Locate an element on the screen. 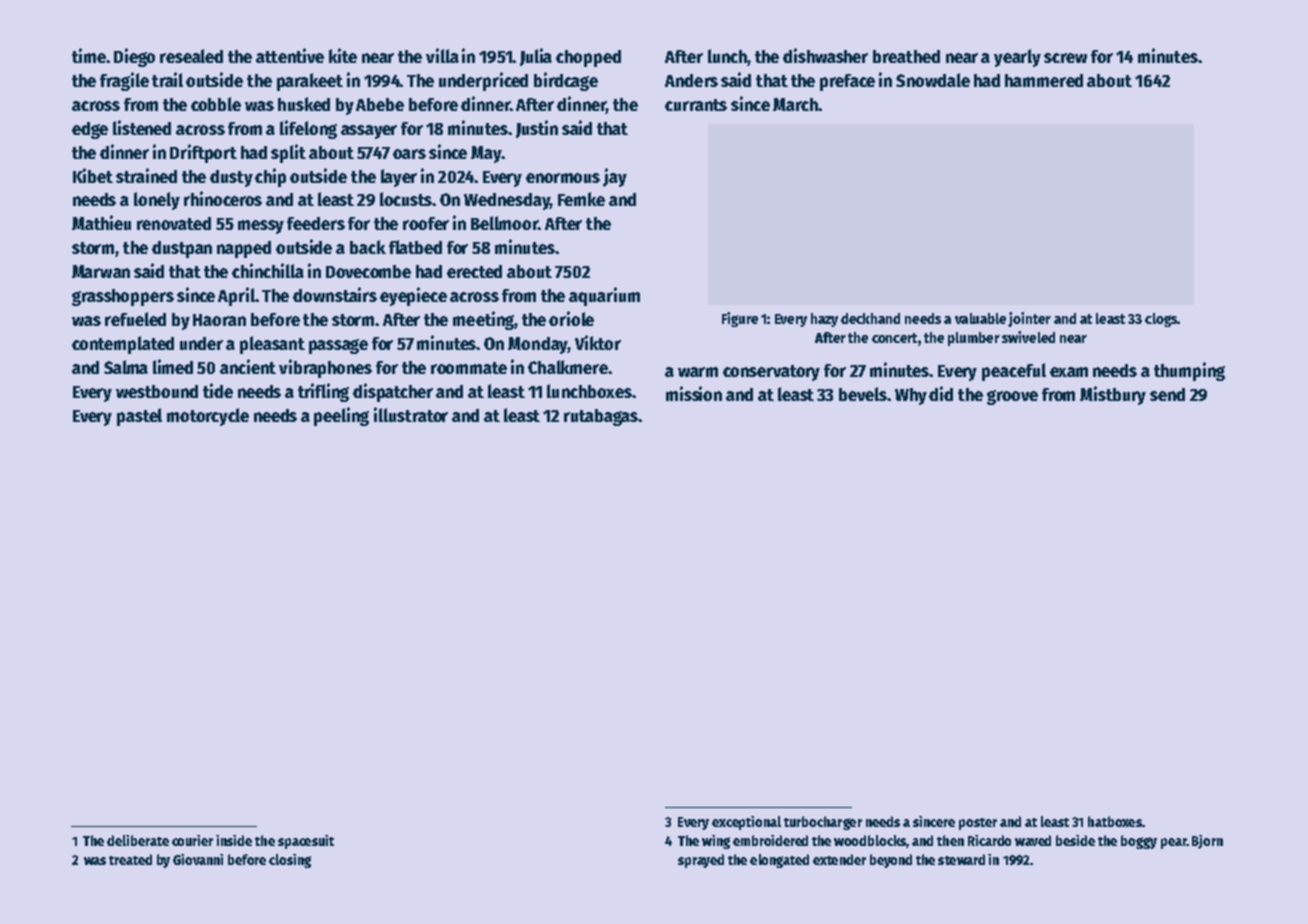 Image resolution: width=1308 pixels, height=924 pixels. aquarium is located at coordinates (604, 296).
